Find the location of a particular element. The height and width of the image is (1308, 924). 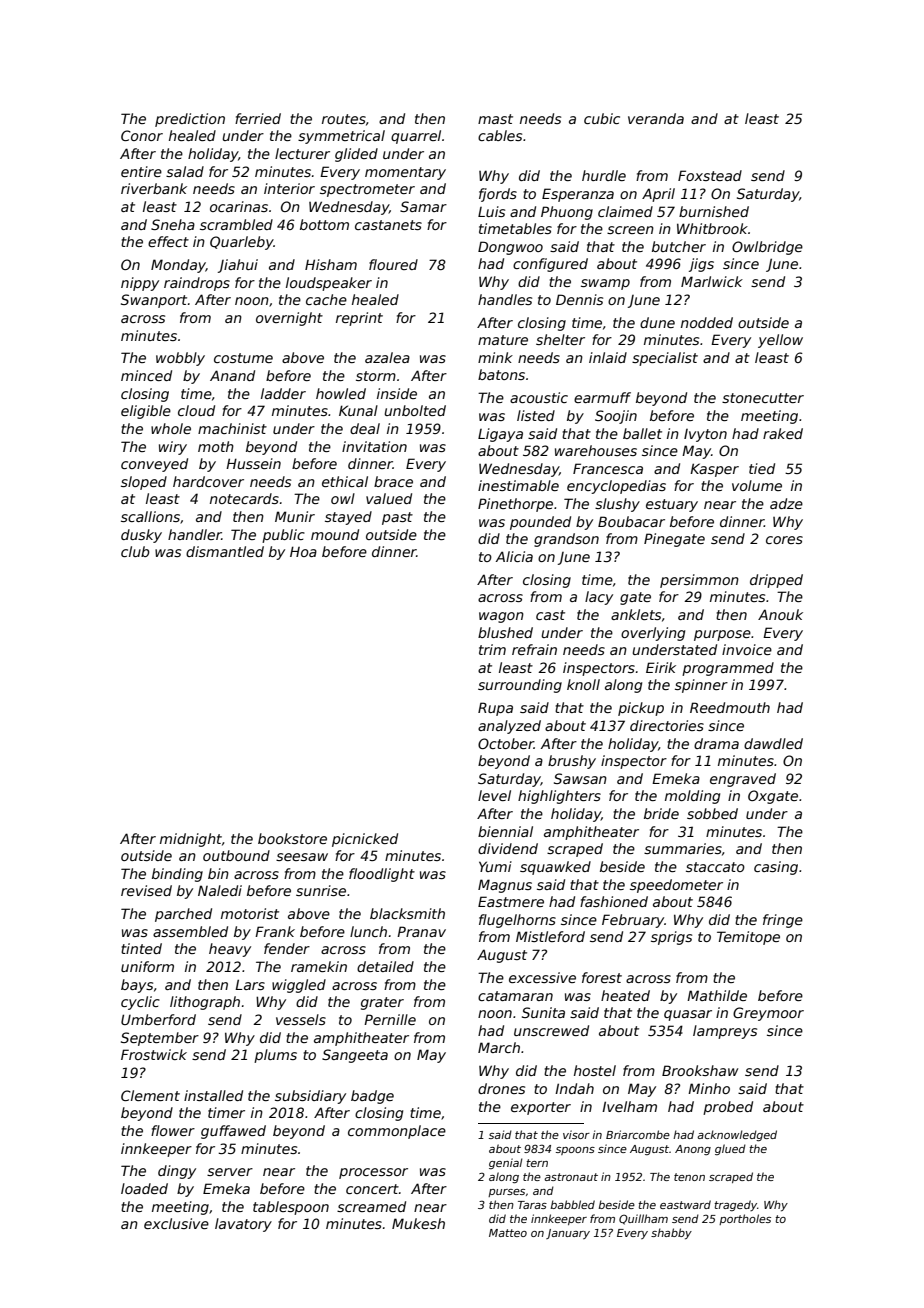

prediction is located at coordinates (190, 120).
